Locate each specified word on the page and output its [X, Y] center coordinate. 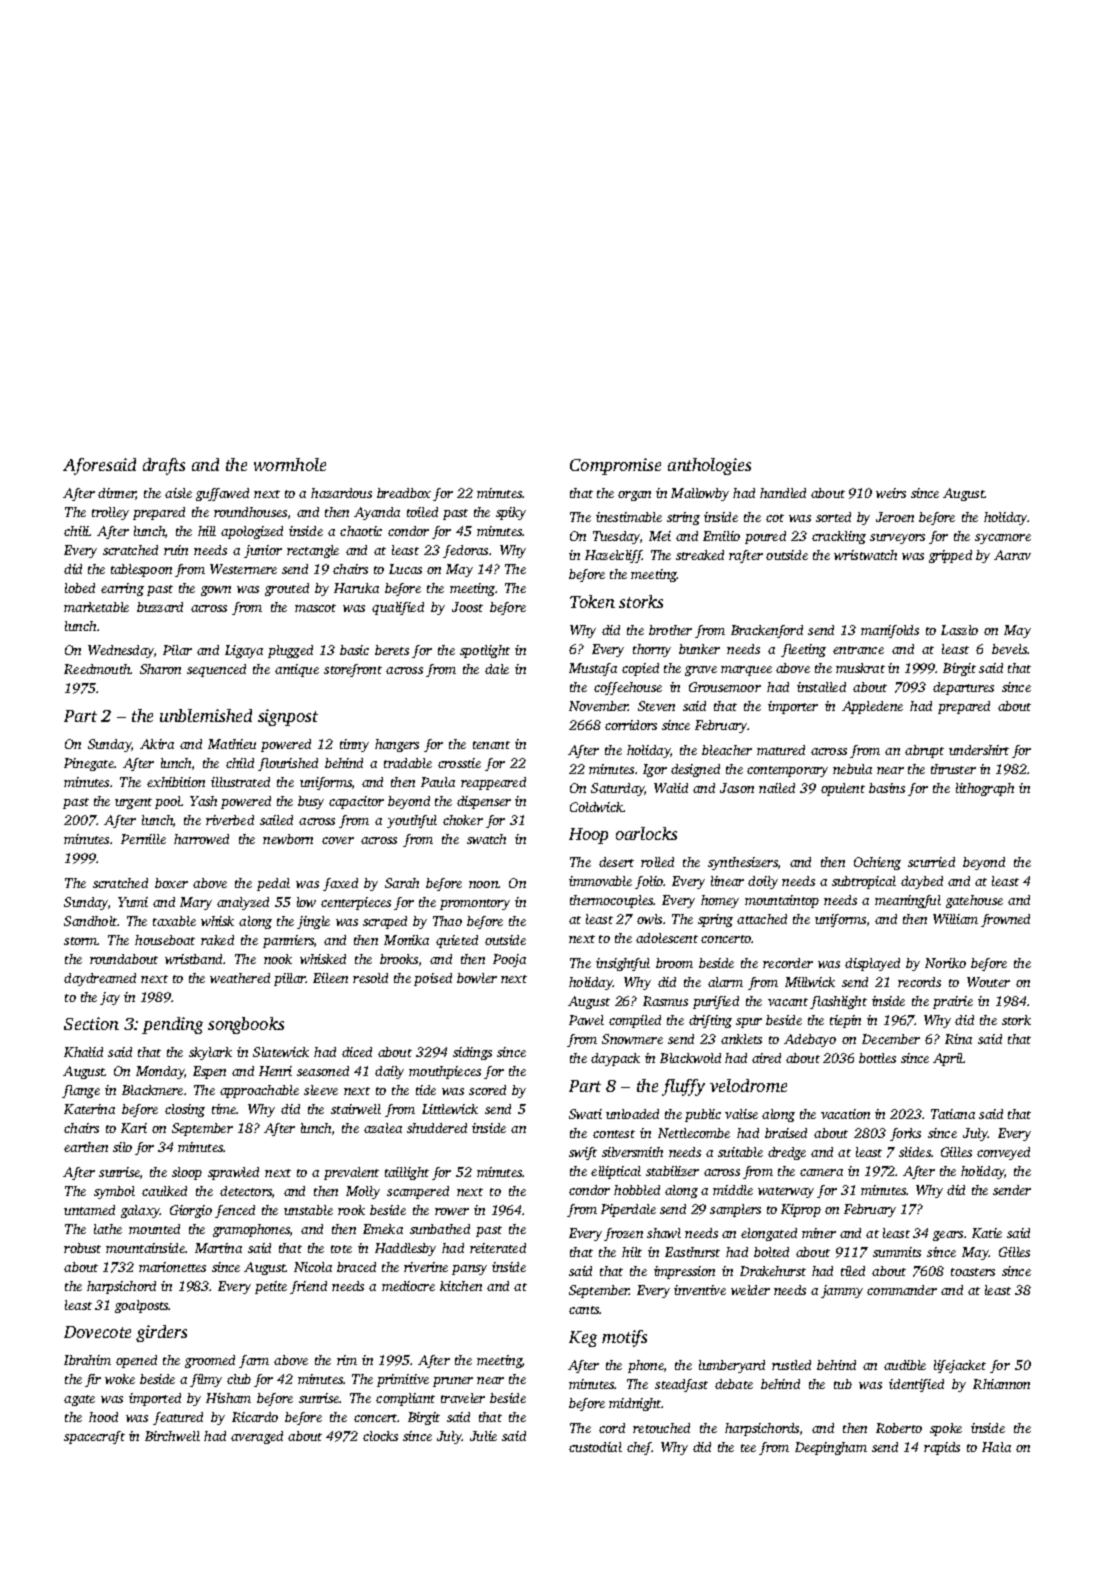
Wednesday [121, 651]
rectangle [313, 551]
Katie [987, 1233]
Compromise [615, 466]
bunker [699, 649]
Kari [134, 1128]
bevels [1009, 649]
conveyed [1003, 1153]
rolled [657, 862]
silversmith [632, 1152]
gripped [950, 556]
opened [136, 1361]
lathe [108, 1229]
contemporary [787, 771]
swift [583, 1153]
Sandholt [90, 921]
